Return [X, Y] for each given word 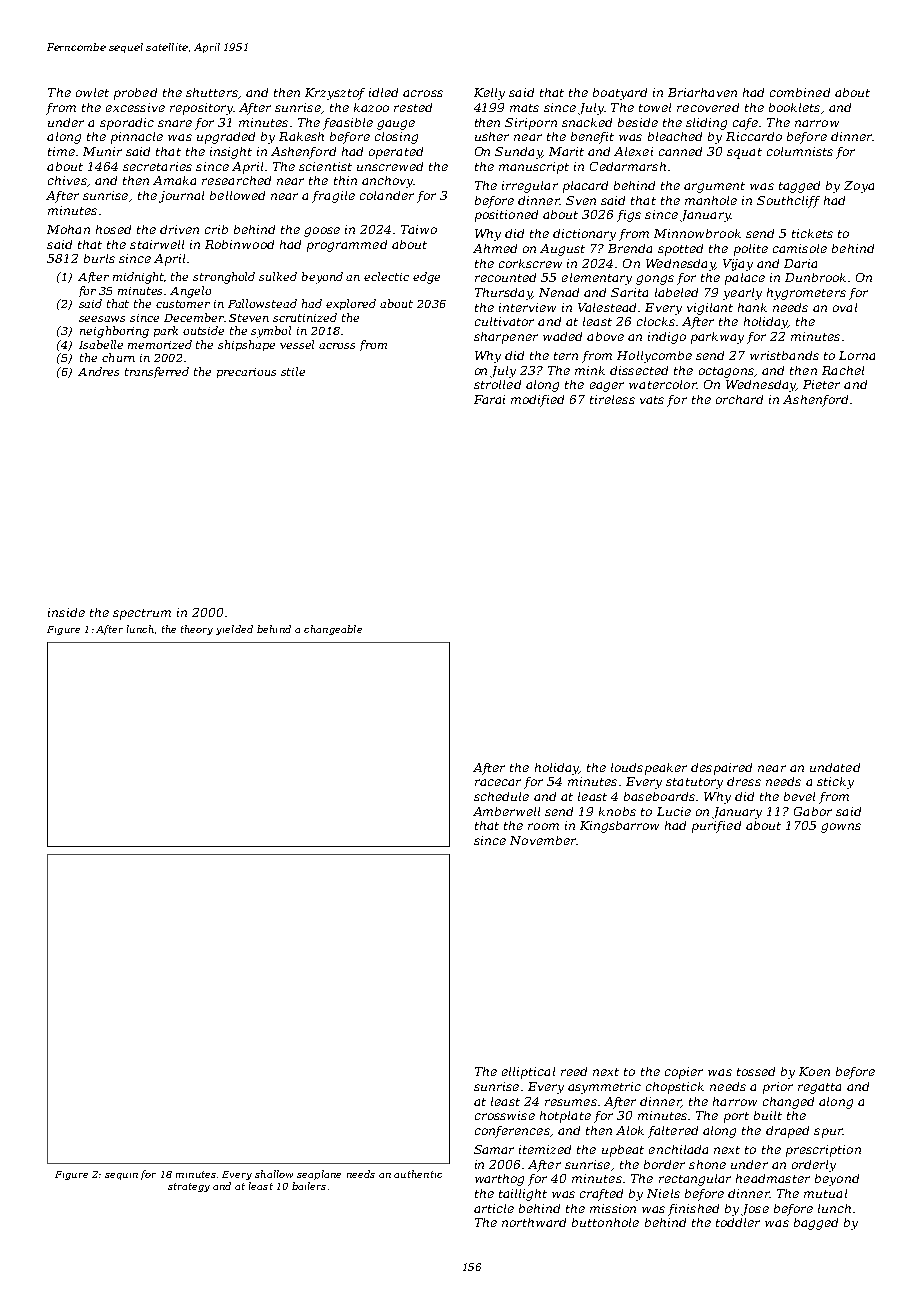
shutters [212, 92]
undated [835, 767]
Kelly [489, 94]
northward [534, 1222]
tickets [812, 233]
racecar [498, 782]
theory [197, 630]
